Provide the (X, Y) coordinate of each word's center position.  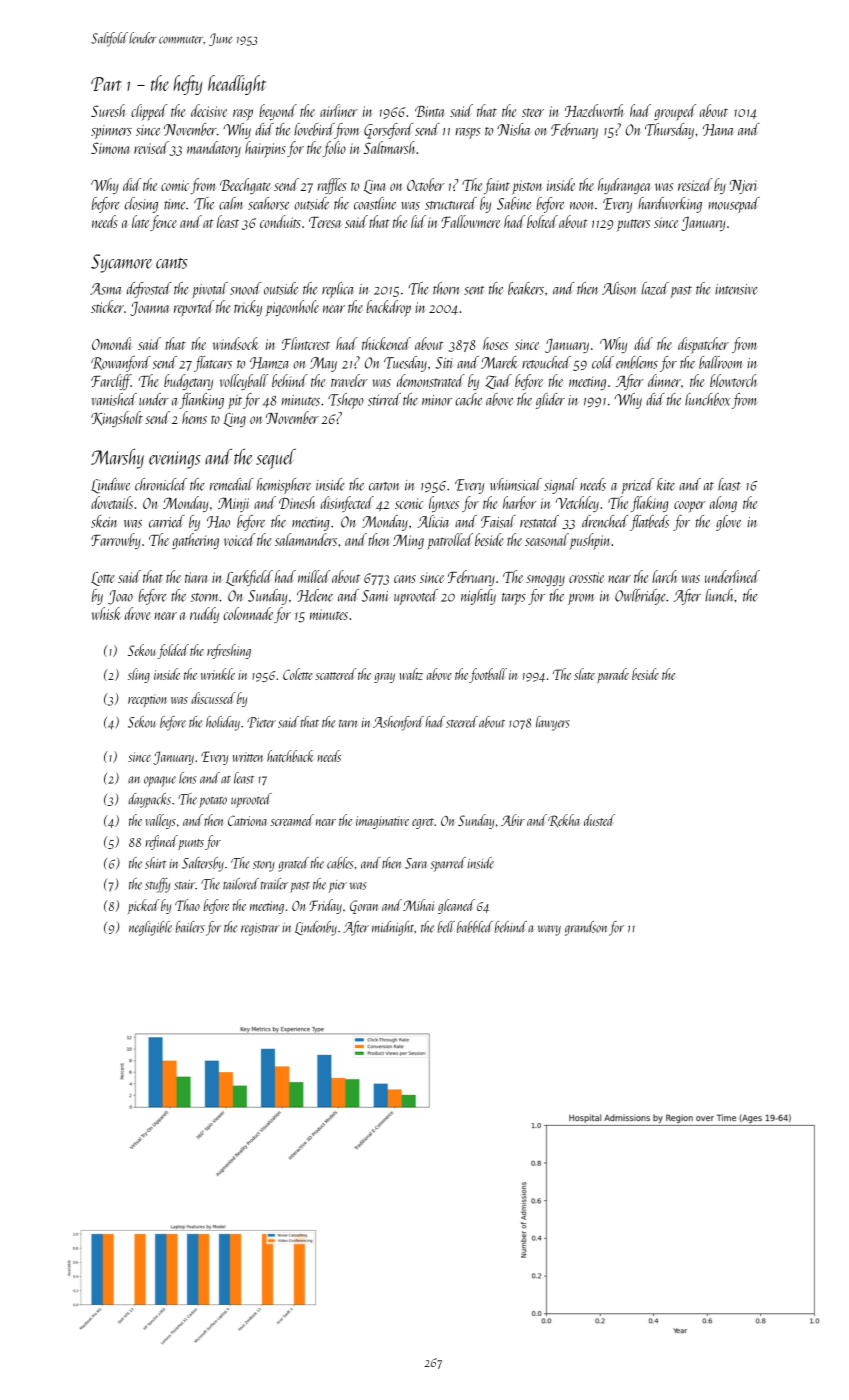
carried (167, 521)
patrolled (450, 541)
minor (437, 400)
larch (664, 576)
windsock (236, 343)
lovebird (314, 129)
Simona (110, 148)
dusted (599, 820)
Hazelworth (594, 110)
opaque (160, 781)
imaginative (382, 822)
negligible (150, 928)
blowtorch (733, 380)
